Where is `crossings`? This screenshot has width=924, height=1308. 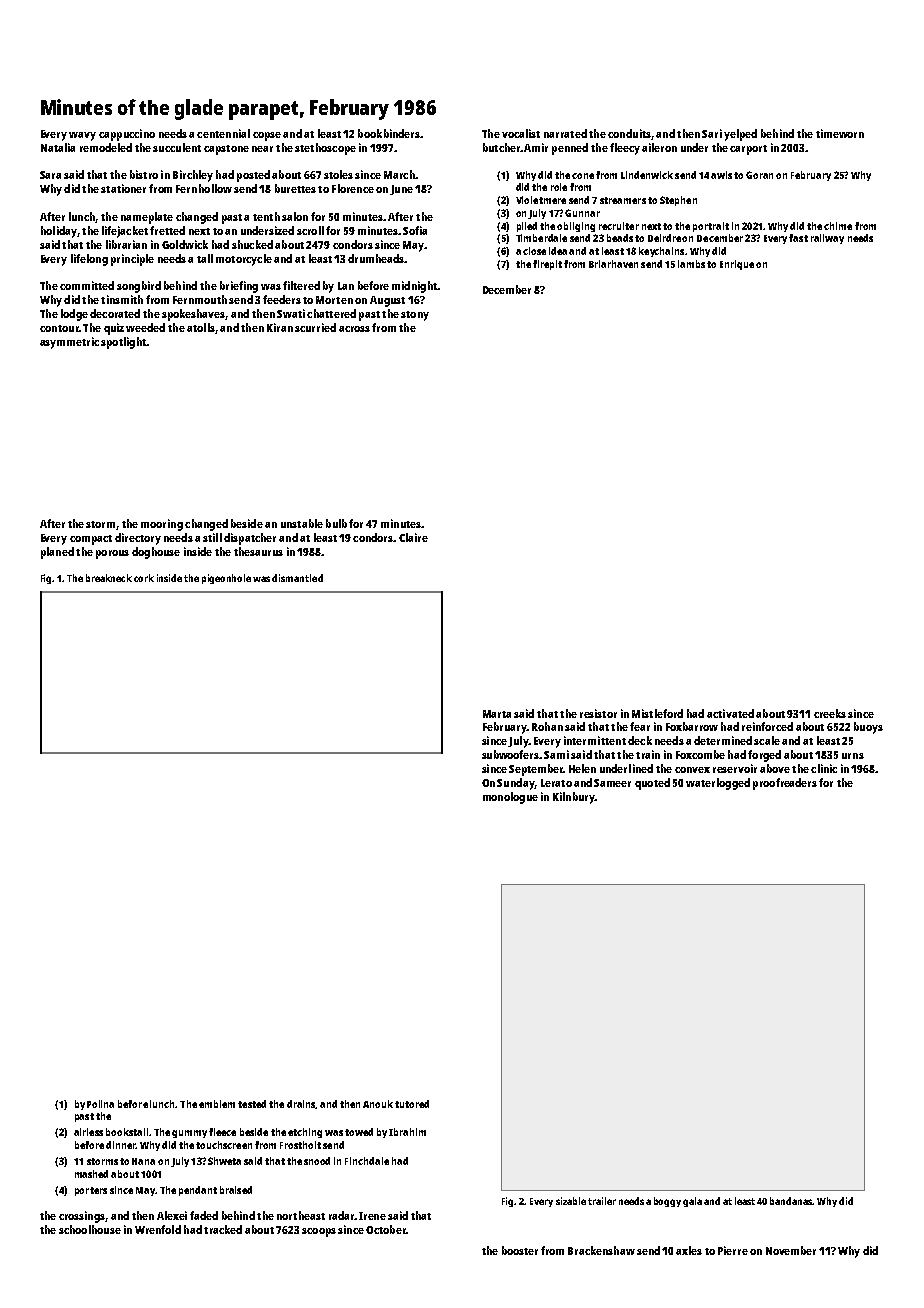
crossings is located at coordinates (82, 1217).
